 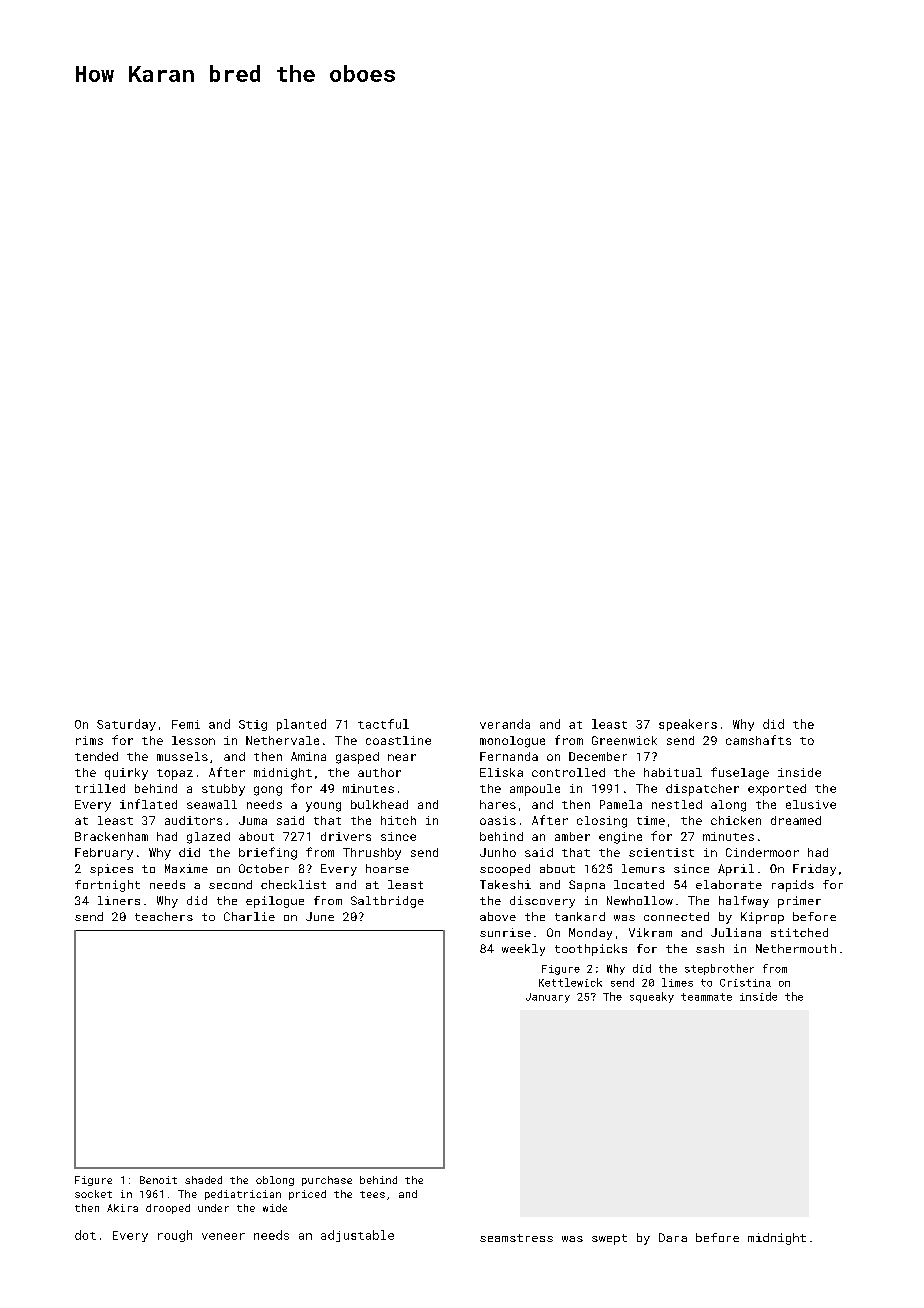 What do you see at coordinates (275, 1181) in the image?
I see `oblong` at bounding box center [275, 1181].
